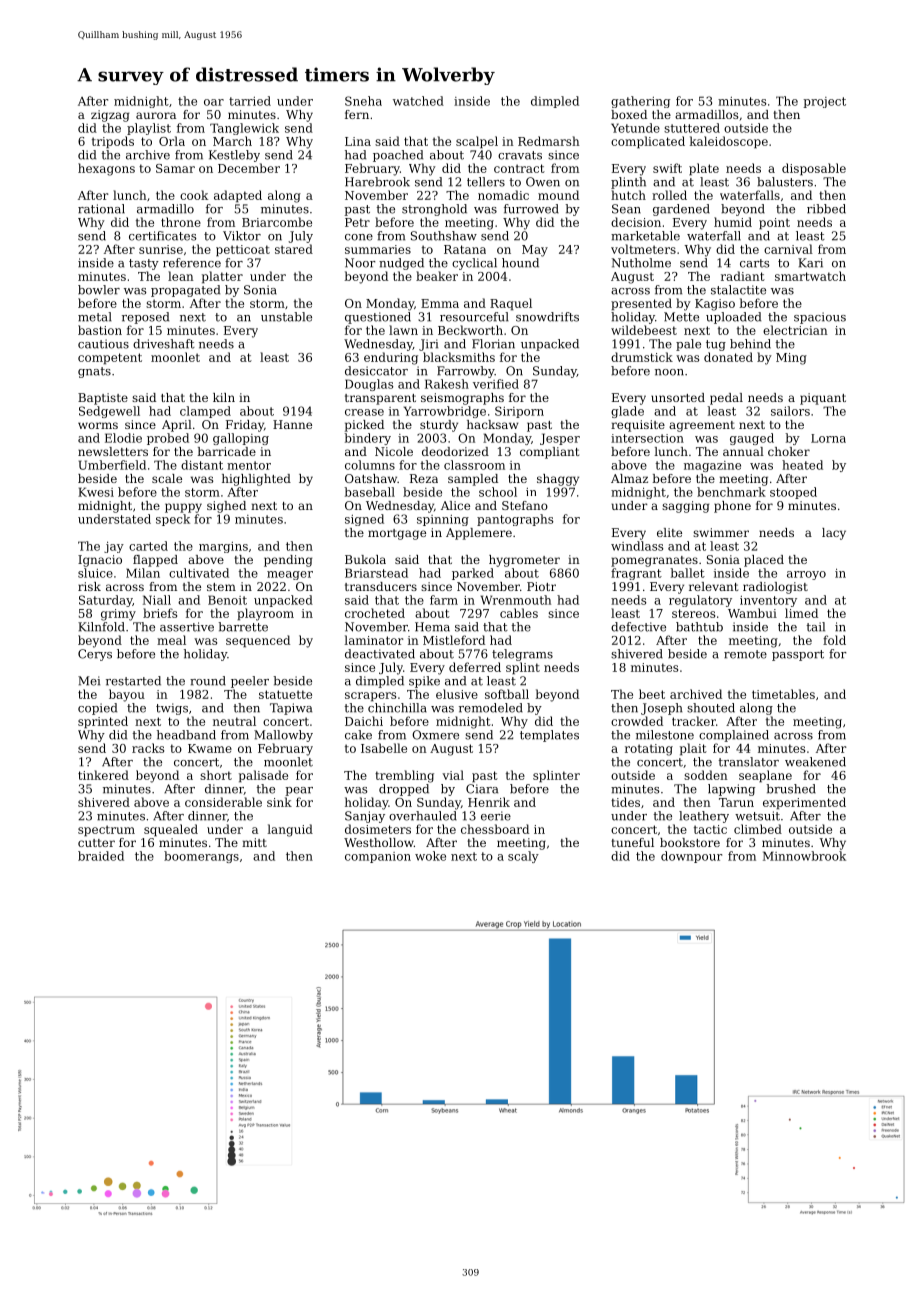 This screenshot has width=924, height=1308. What do you see at coordinates (234, 156) in the screenshot?
I see `Kestleby` at bounding box center [234, 156].
